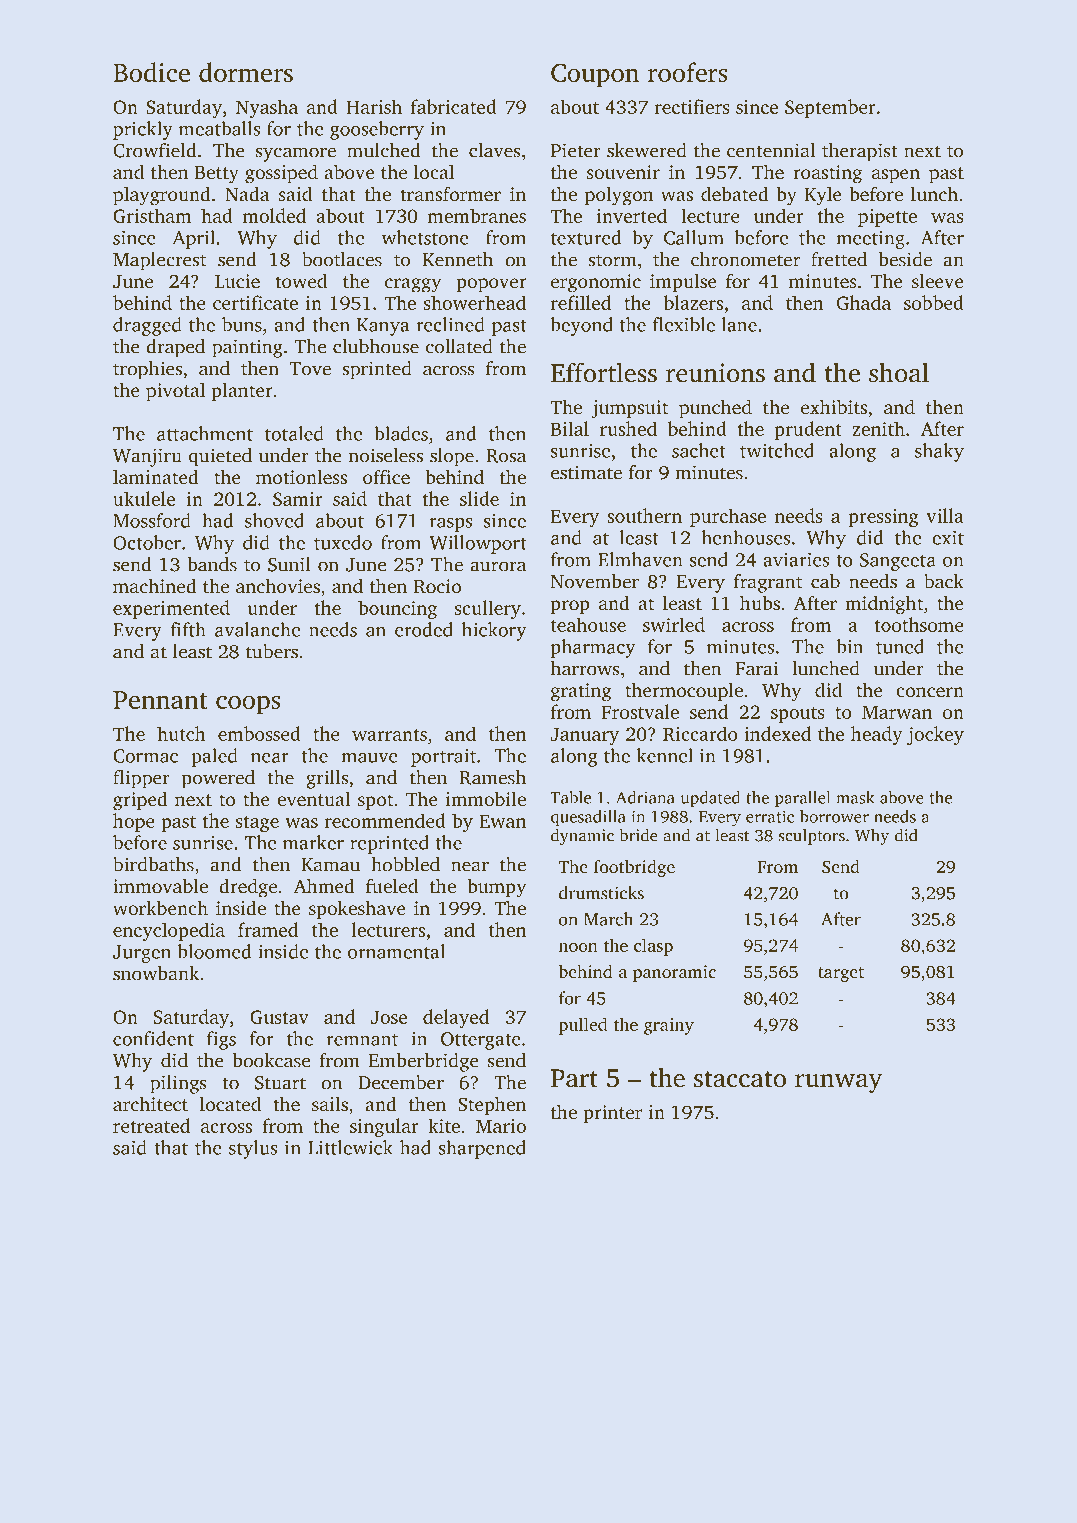 Image resolution: width=1077 pixels, height=1523 pixels. What do you see at coordinates (267, 108) in the document?
I see `Nyasha` at bounding box center [267, 108].
